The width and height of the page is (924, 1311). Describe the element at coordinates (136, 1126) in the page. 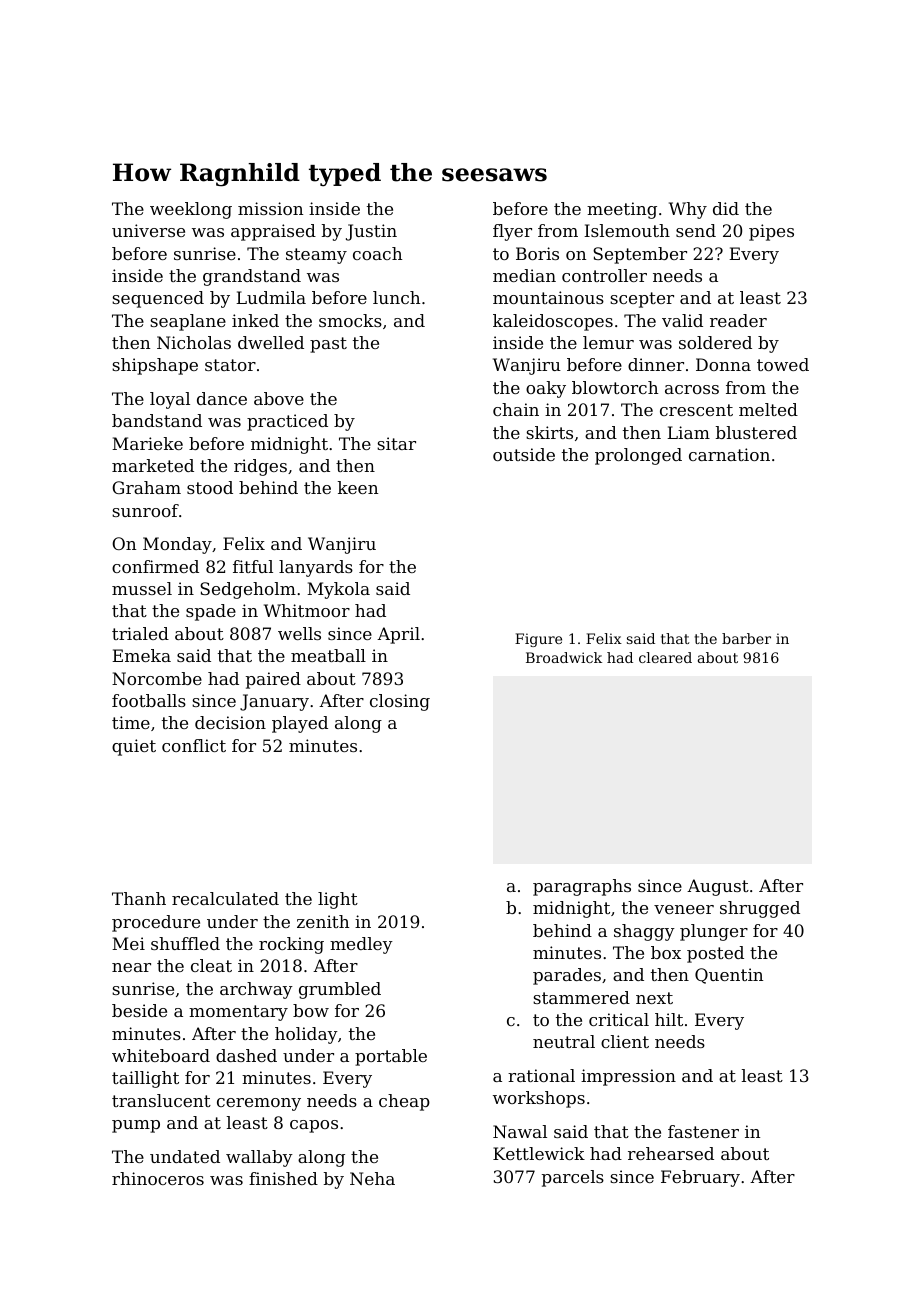

I see `pump` at that location.
